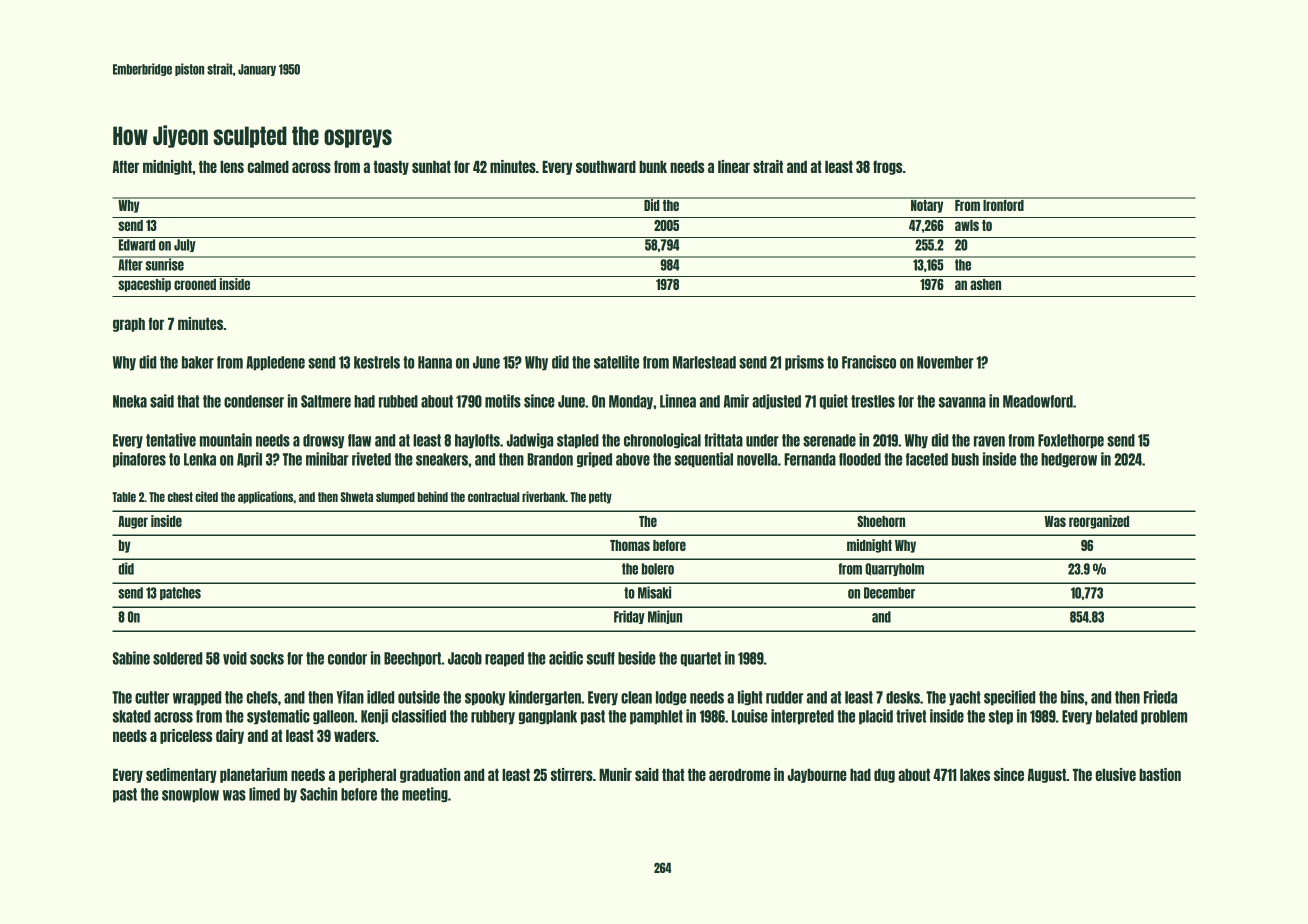  Describe the element at coordinates (606, 167) in the document. I see `southward` at that location.
